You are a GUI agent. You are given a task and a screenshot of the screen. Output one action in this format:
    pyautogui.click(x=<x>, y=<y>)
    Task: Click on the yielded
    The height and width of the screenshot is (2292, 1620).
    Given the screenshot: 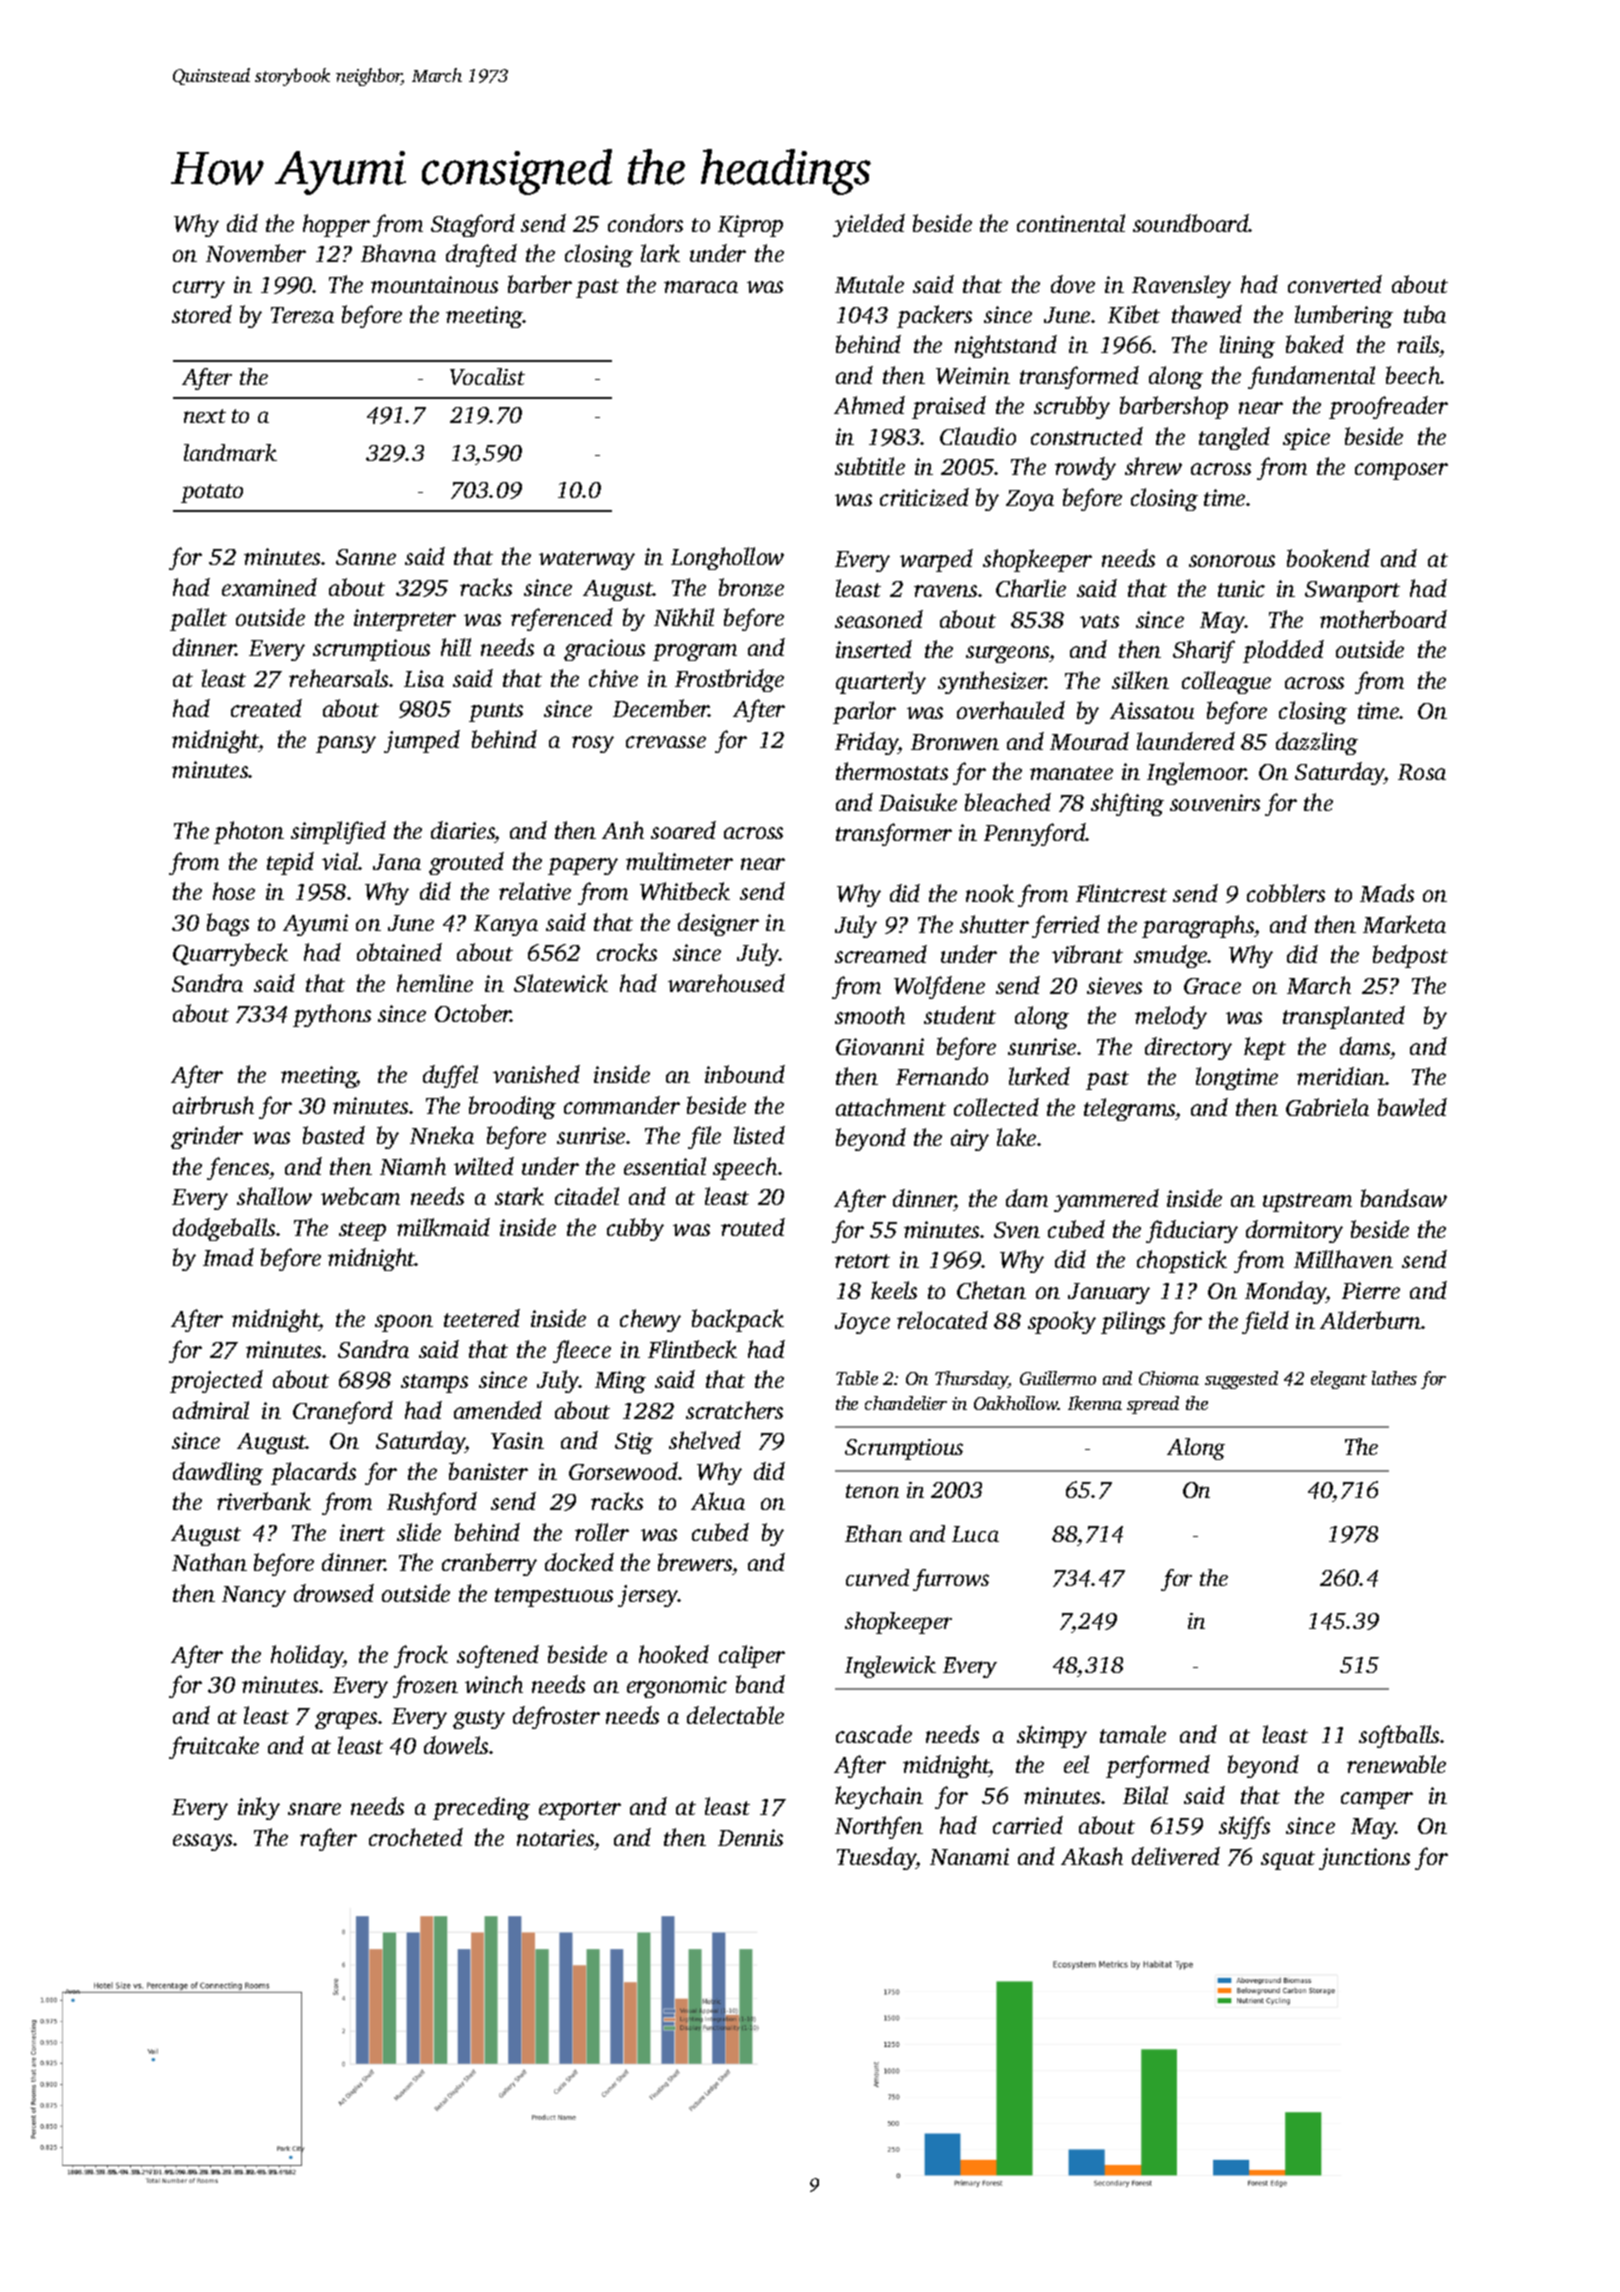 What is the action you would take?
    pyautogui.click(x=869, y=225)
